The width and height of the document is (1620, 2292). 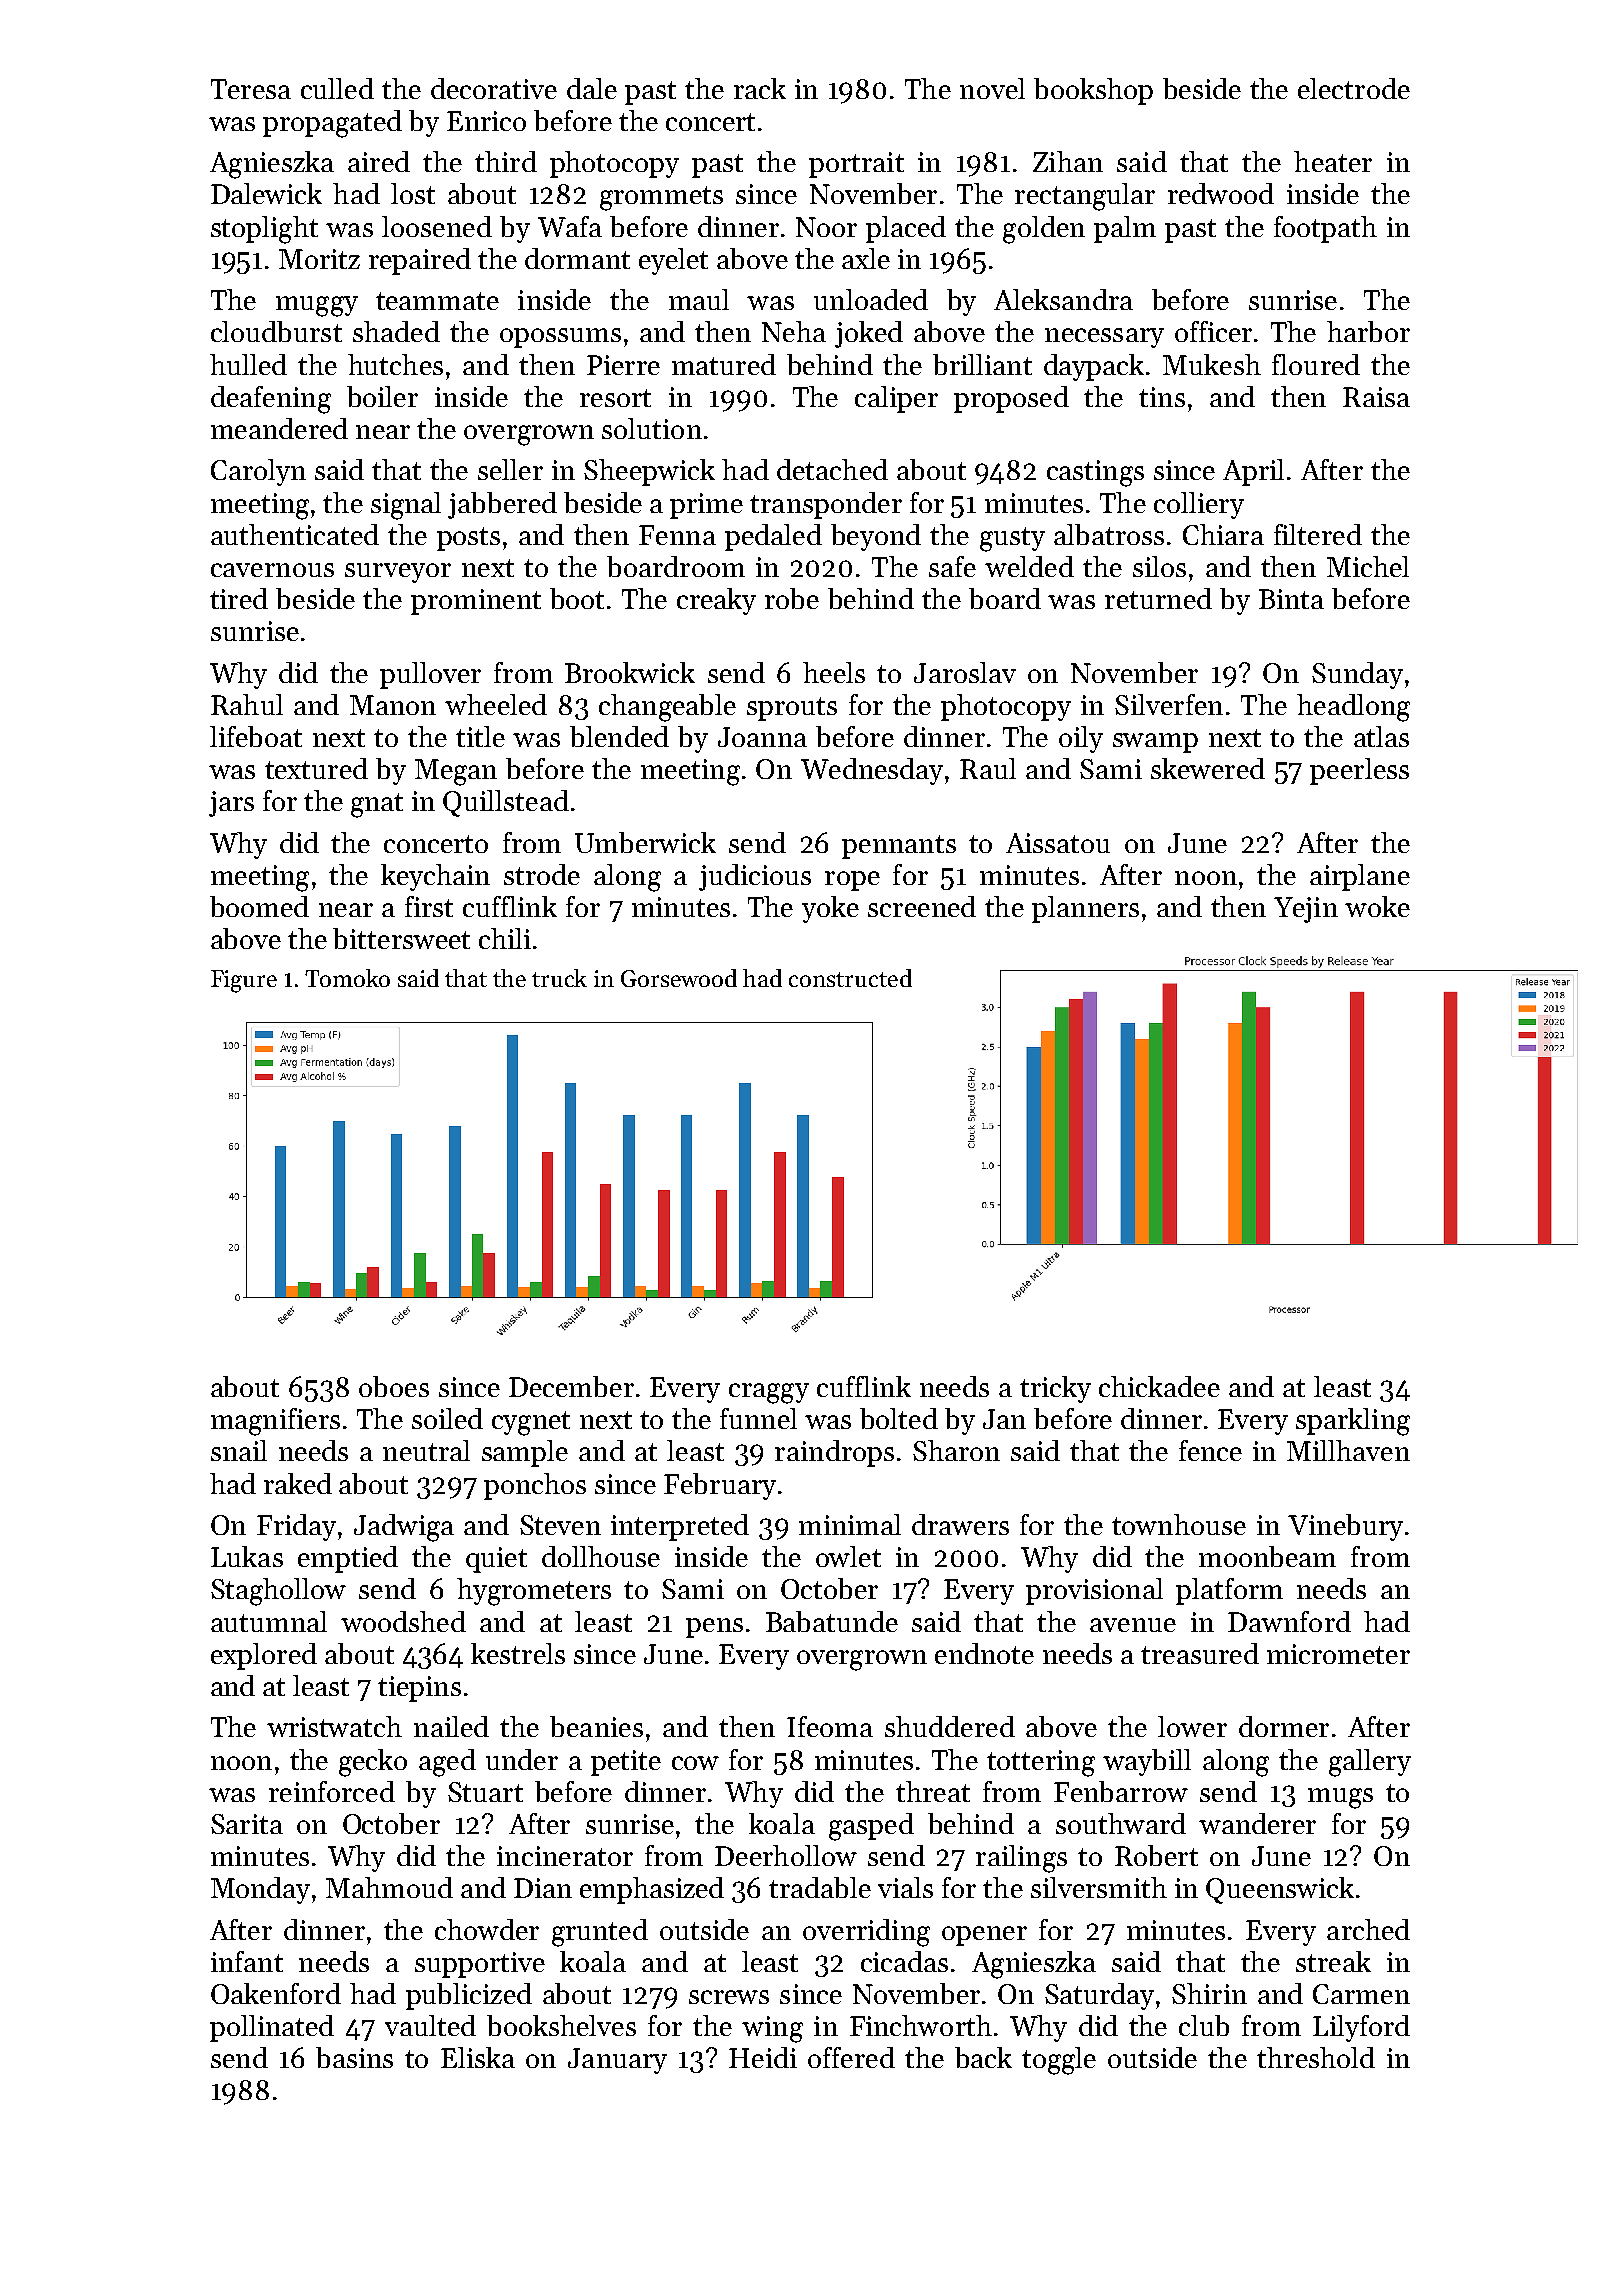 I want to click on boomed, so click(x=259, y=906).
